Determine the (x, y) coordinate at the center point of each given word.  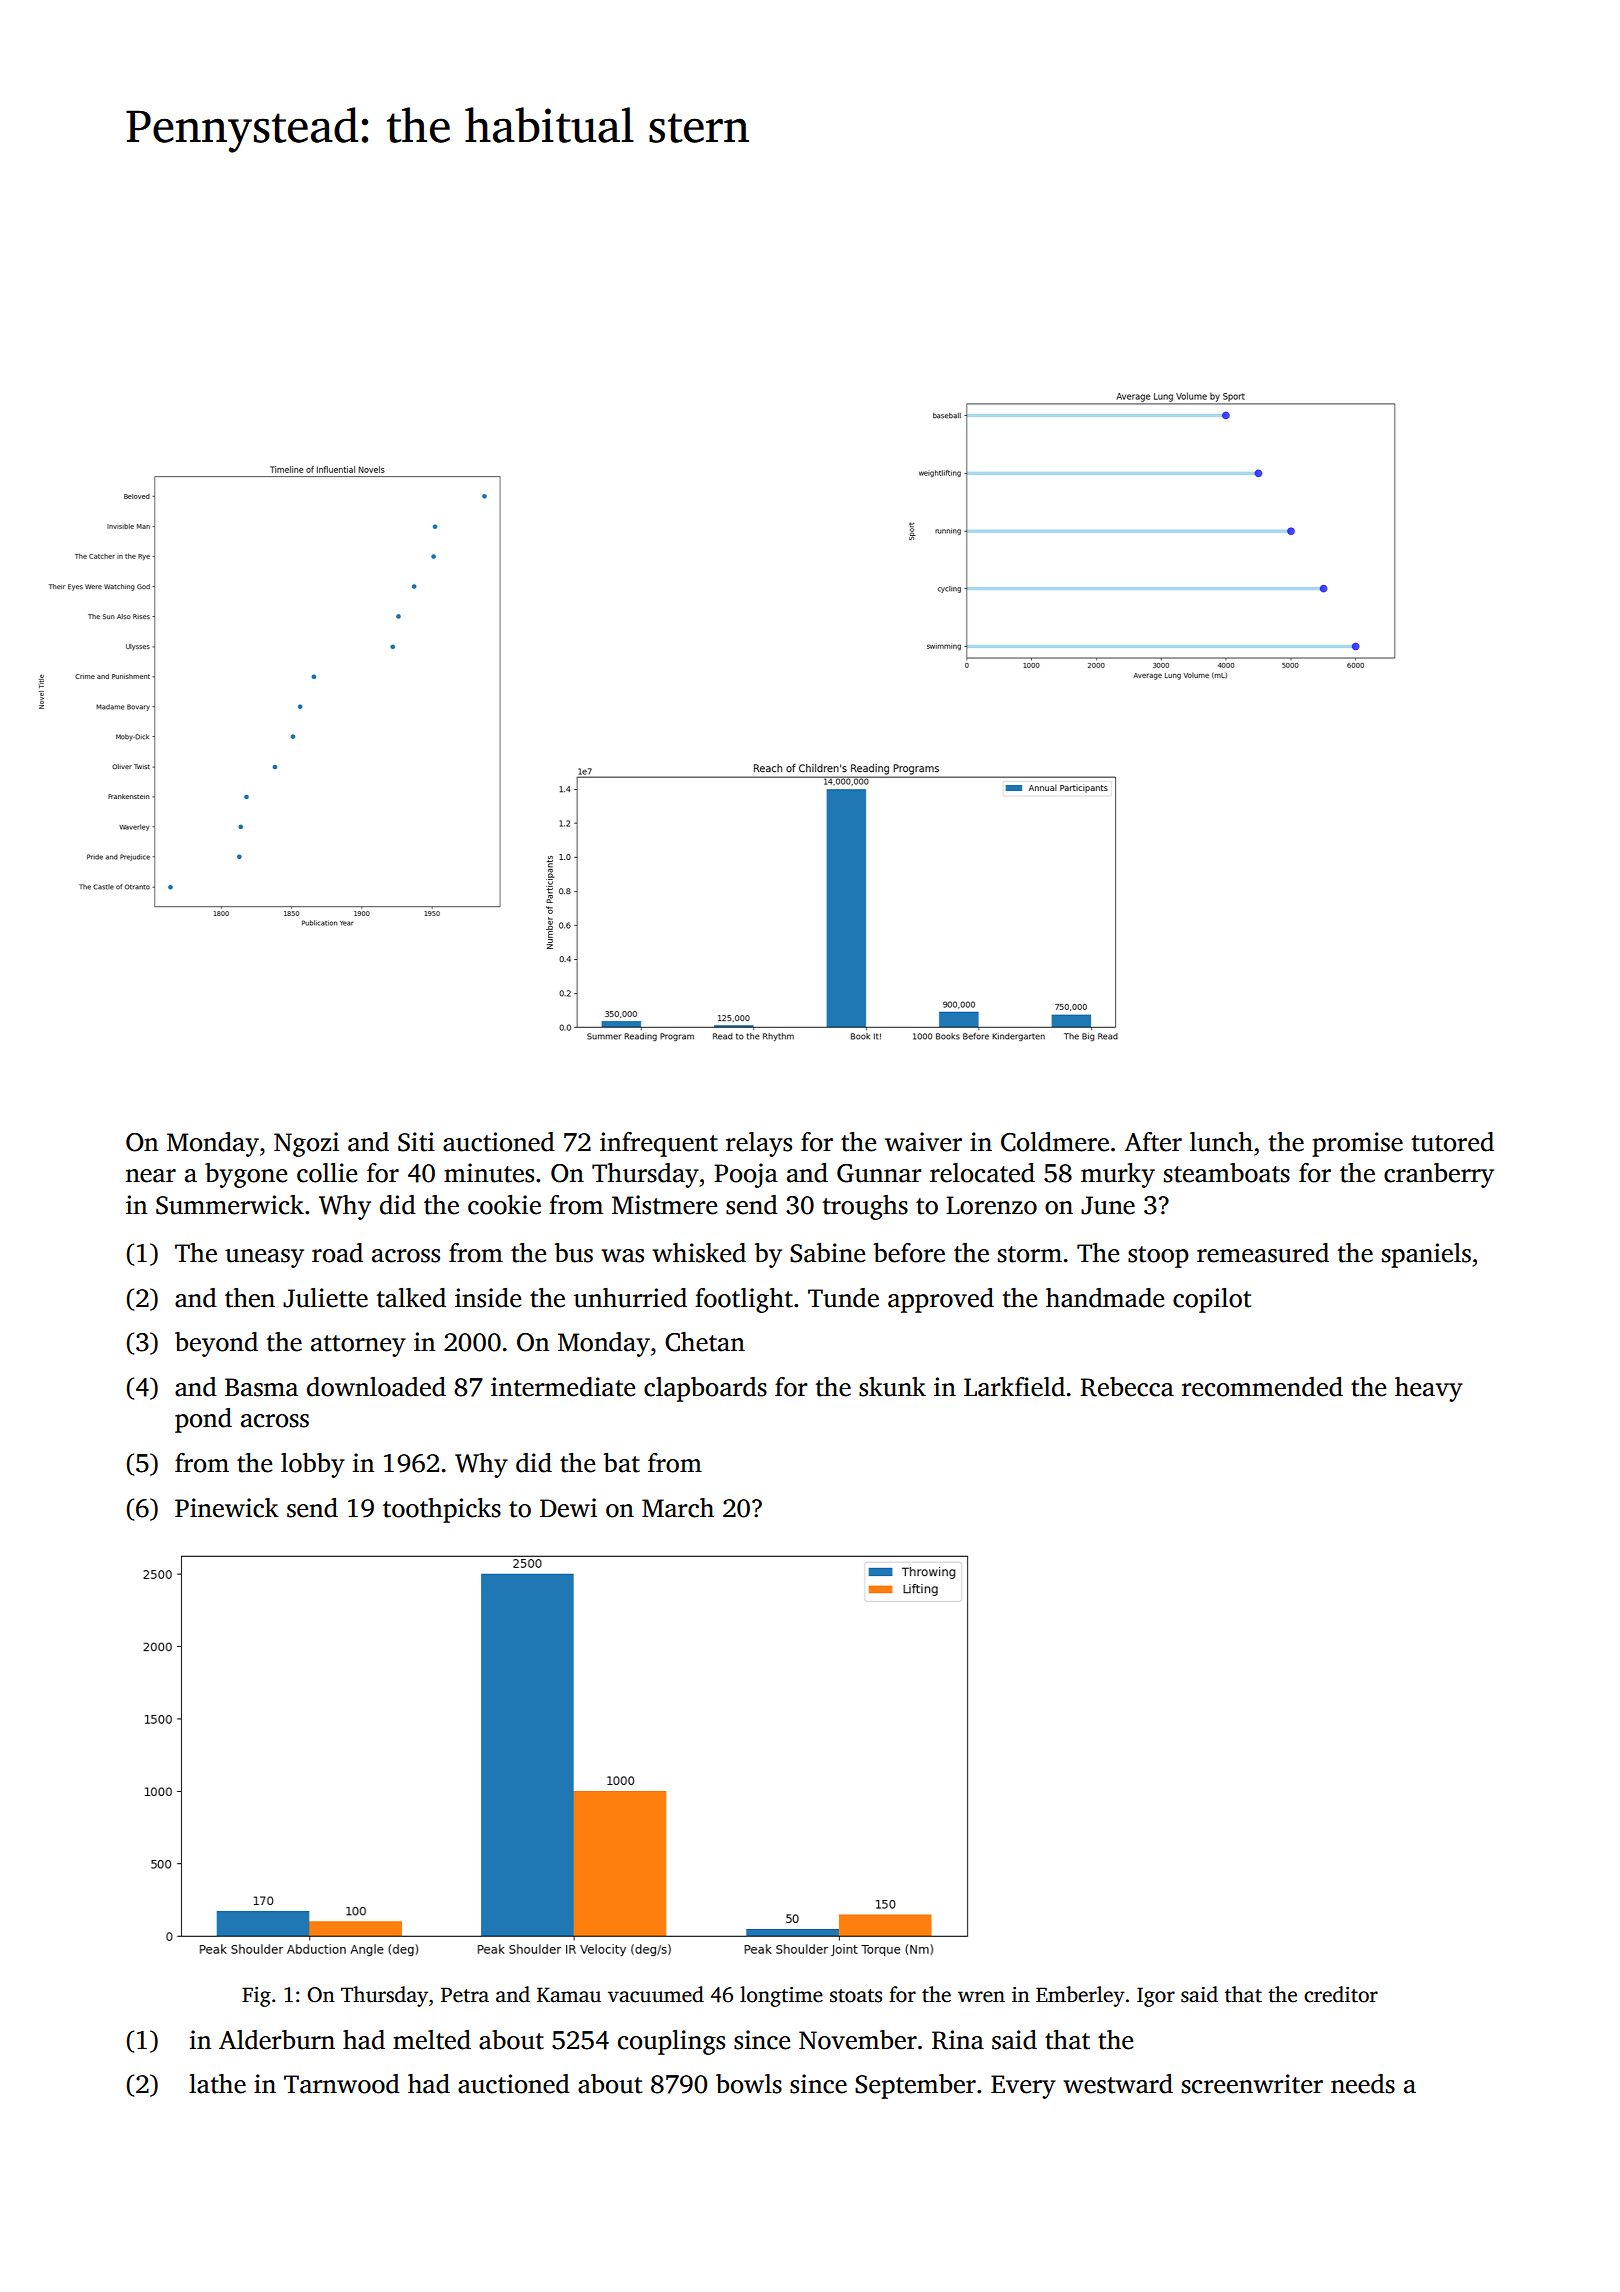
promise (1357, 1144)
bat (622, 1463)
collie (327, 1173)
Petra (465, 1995)
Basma (261, 1387)
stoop (1158, 1257)
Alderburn (277, 2040)
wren (981, 1997)
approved (941, 1300)
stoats (856, 1996)
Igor (1156, 1997)
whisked (699, 1253)
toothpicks (442, 1510)
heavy (1429, 1389)
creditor (1341, 1994)
